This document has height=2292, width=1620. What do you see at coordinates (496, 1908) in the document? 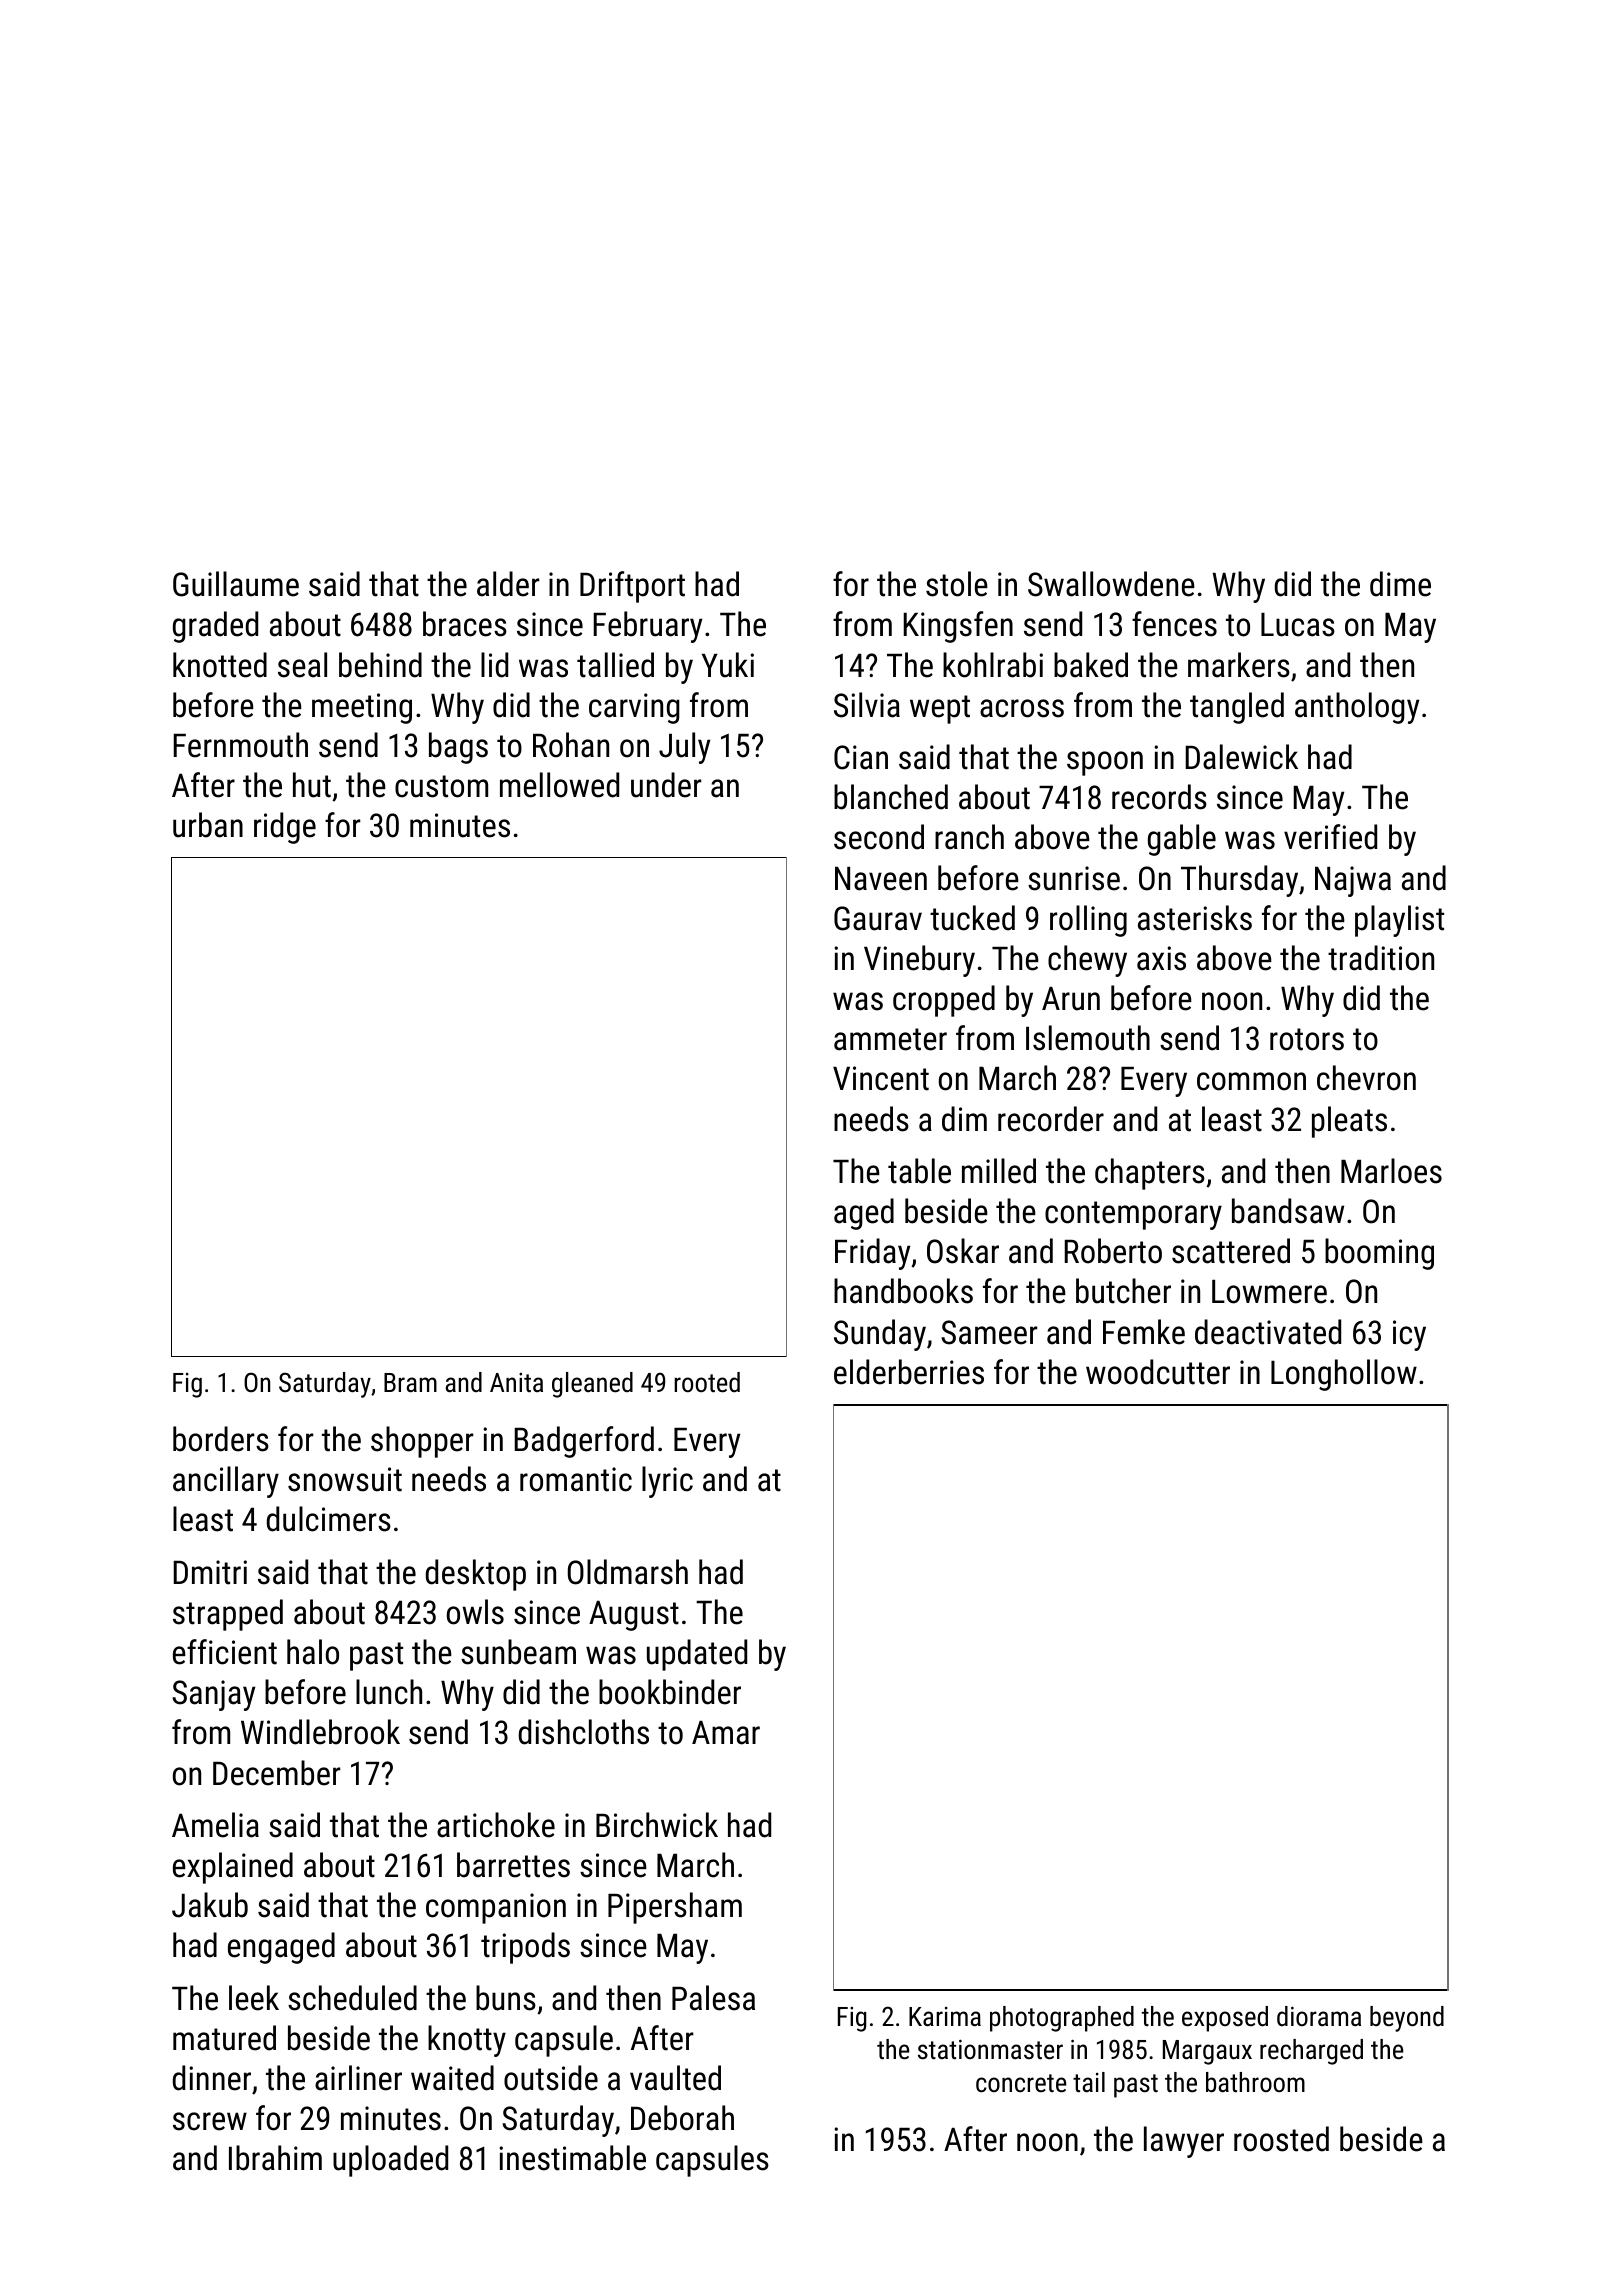
I see `companion` at bounding box center [496, 1908].
